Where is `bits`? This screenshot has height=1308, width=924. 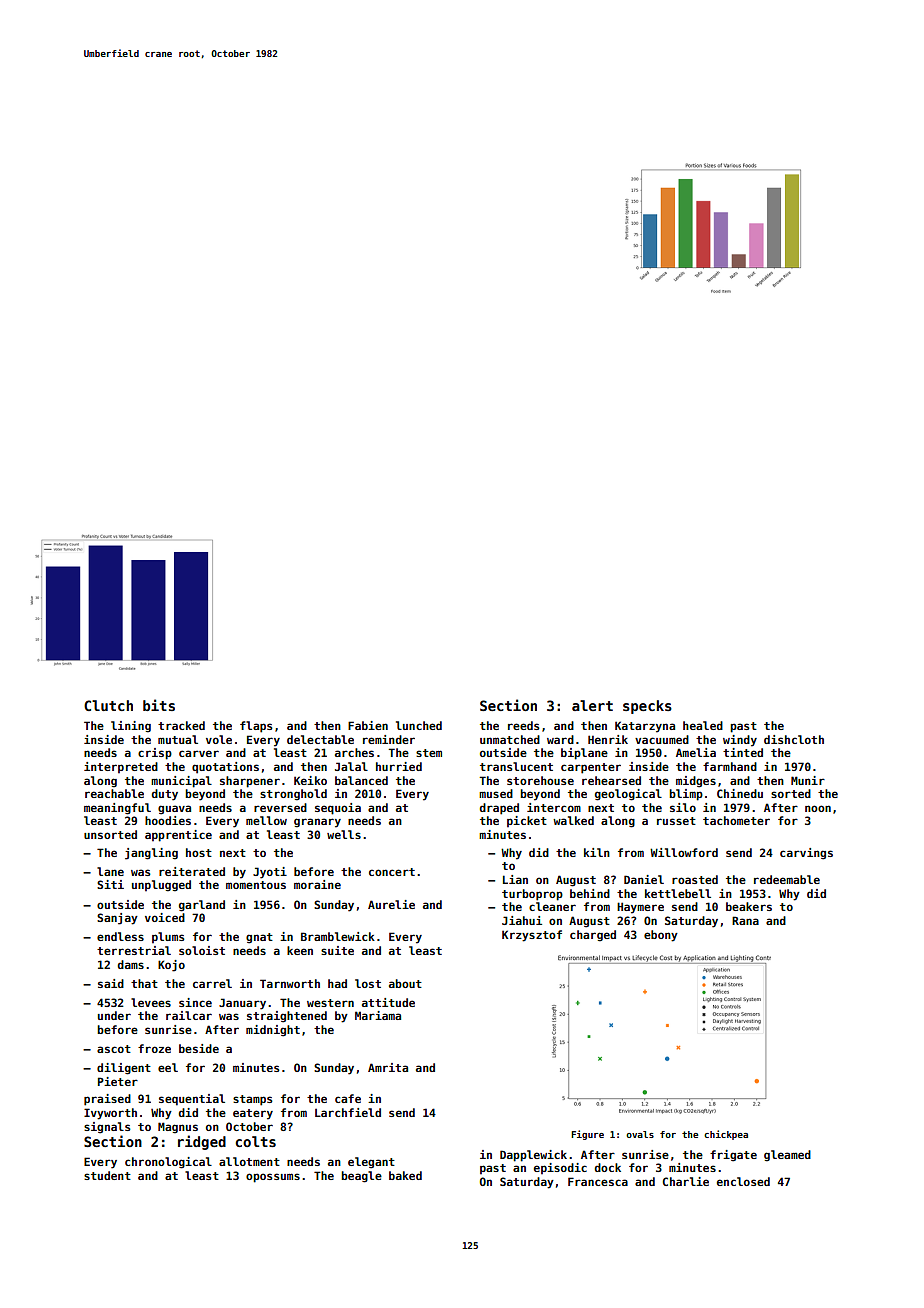
bits is located at coordinates (159, 705).
